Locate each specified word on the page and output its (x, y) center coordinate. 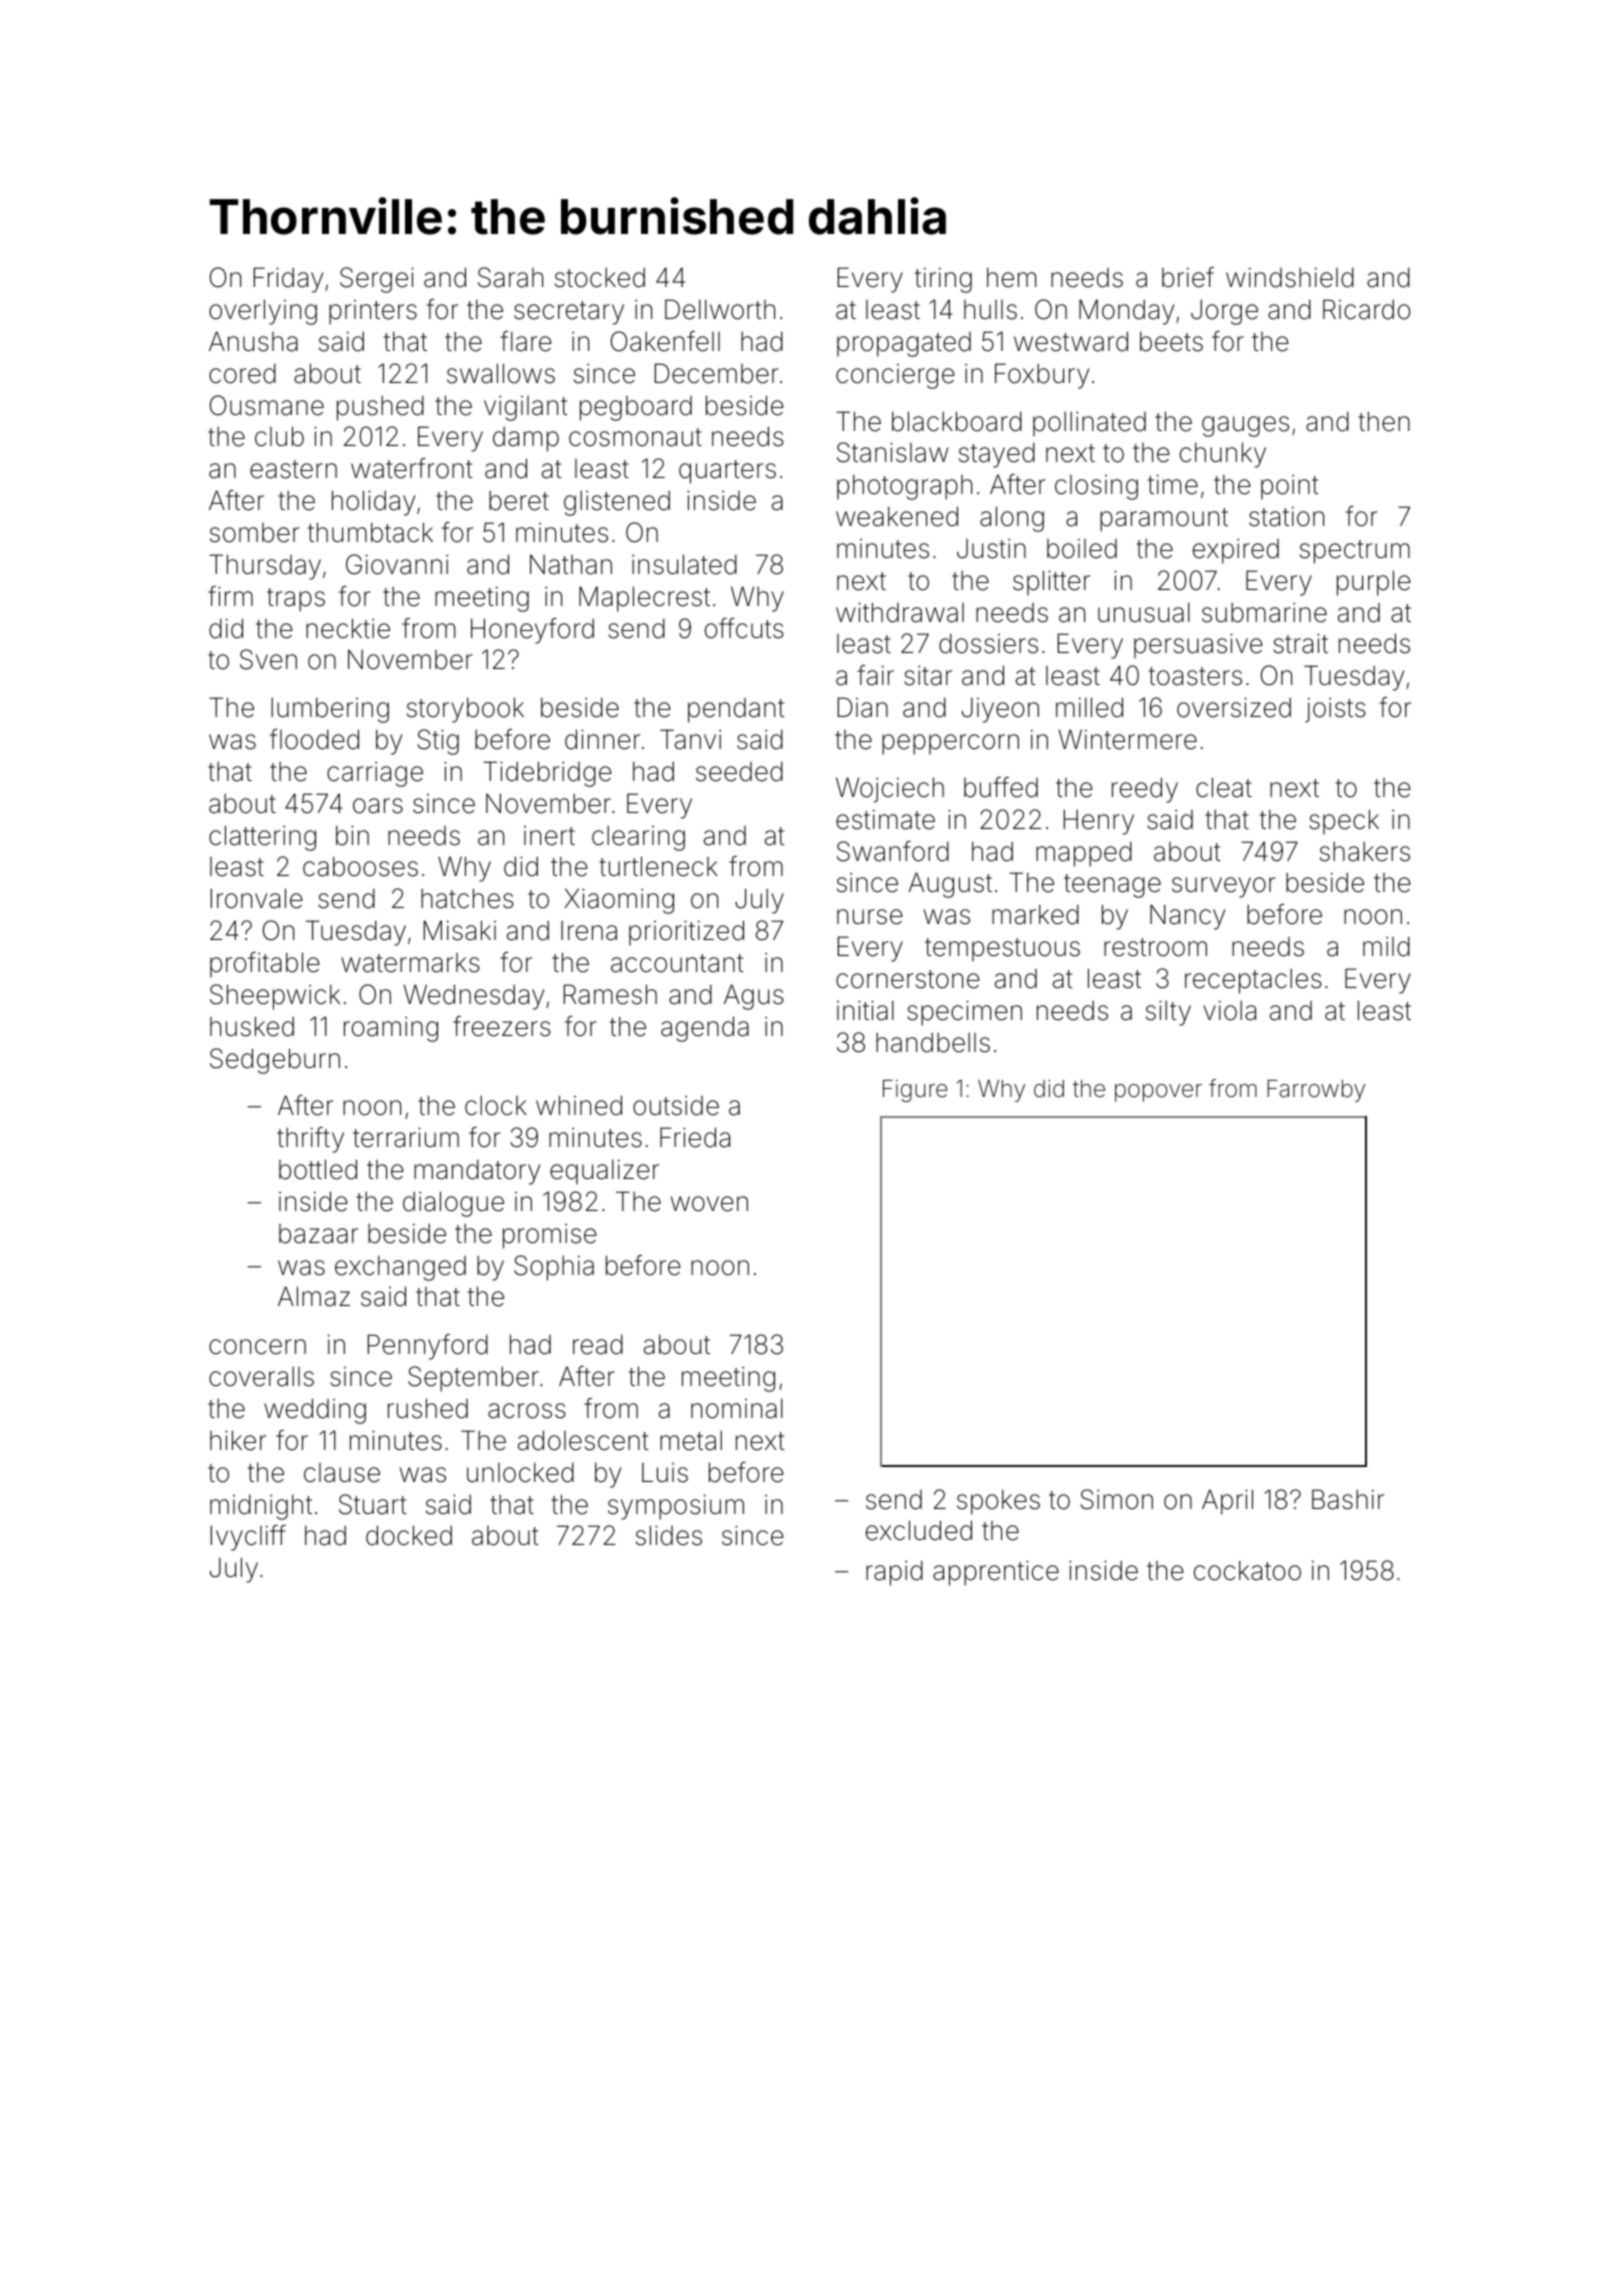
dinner (602, 739)
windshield (1290, 277)
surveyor (1224, 887)
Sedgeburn (275, 1061)
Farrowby (1316, 1091)
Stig (438, 742)
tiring (943, 280)
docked (409, 1535)
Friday (288, 280)
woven (709, 1204)
